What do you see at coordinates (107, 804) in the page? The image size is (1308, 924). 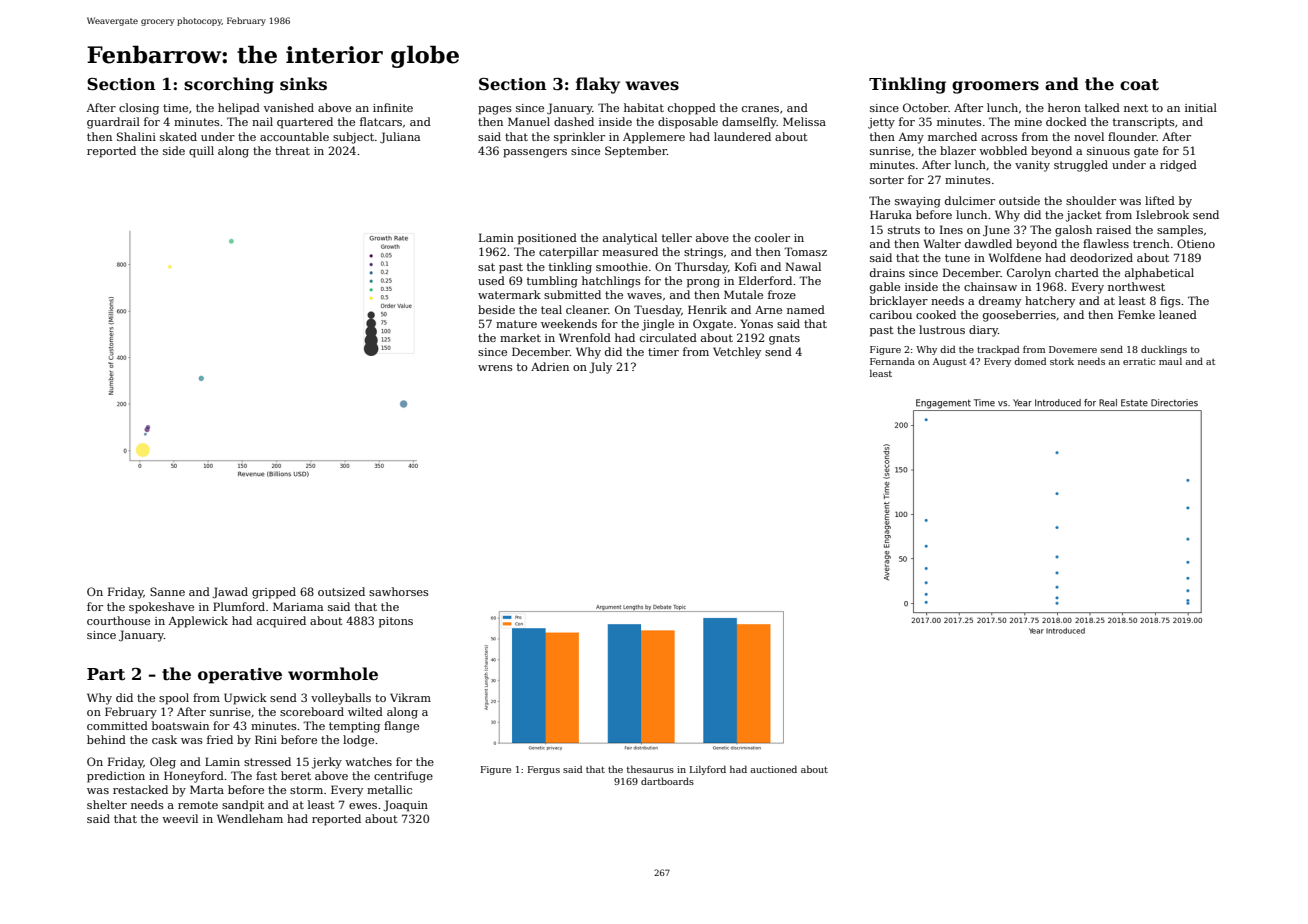 I see `shelter` at bounding box center [107, 804].
